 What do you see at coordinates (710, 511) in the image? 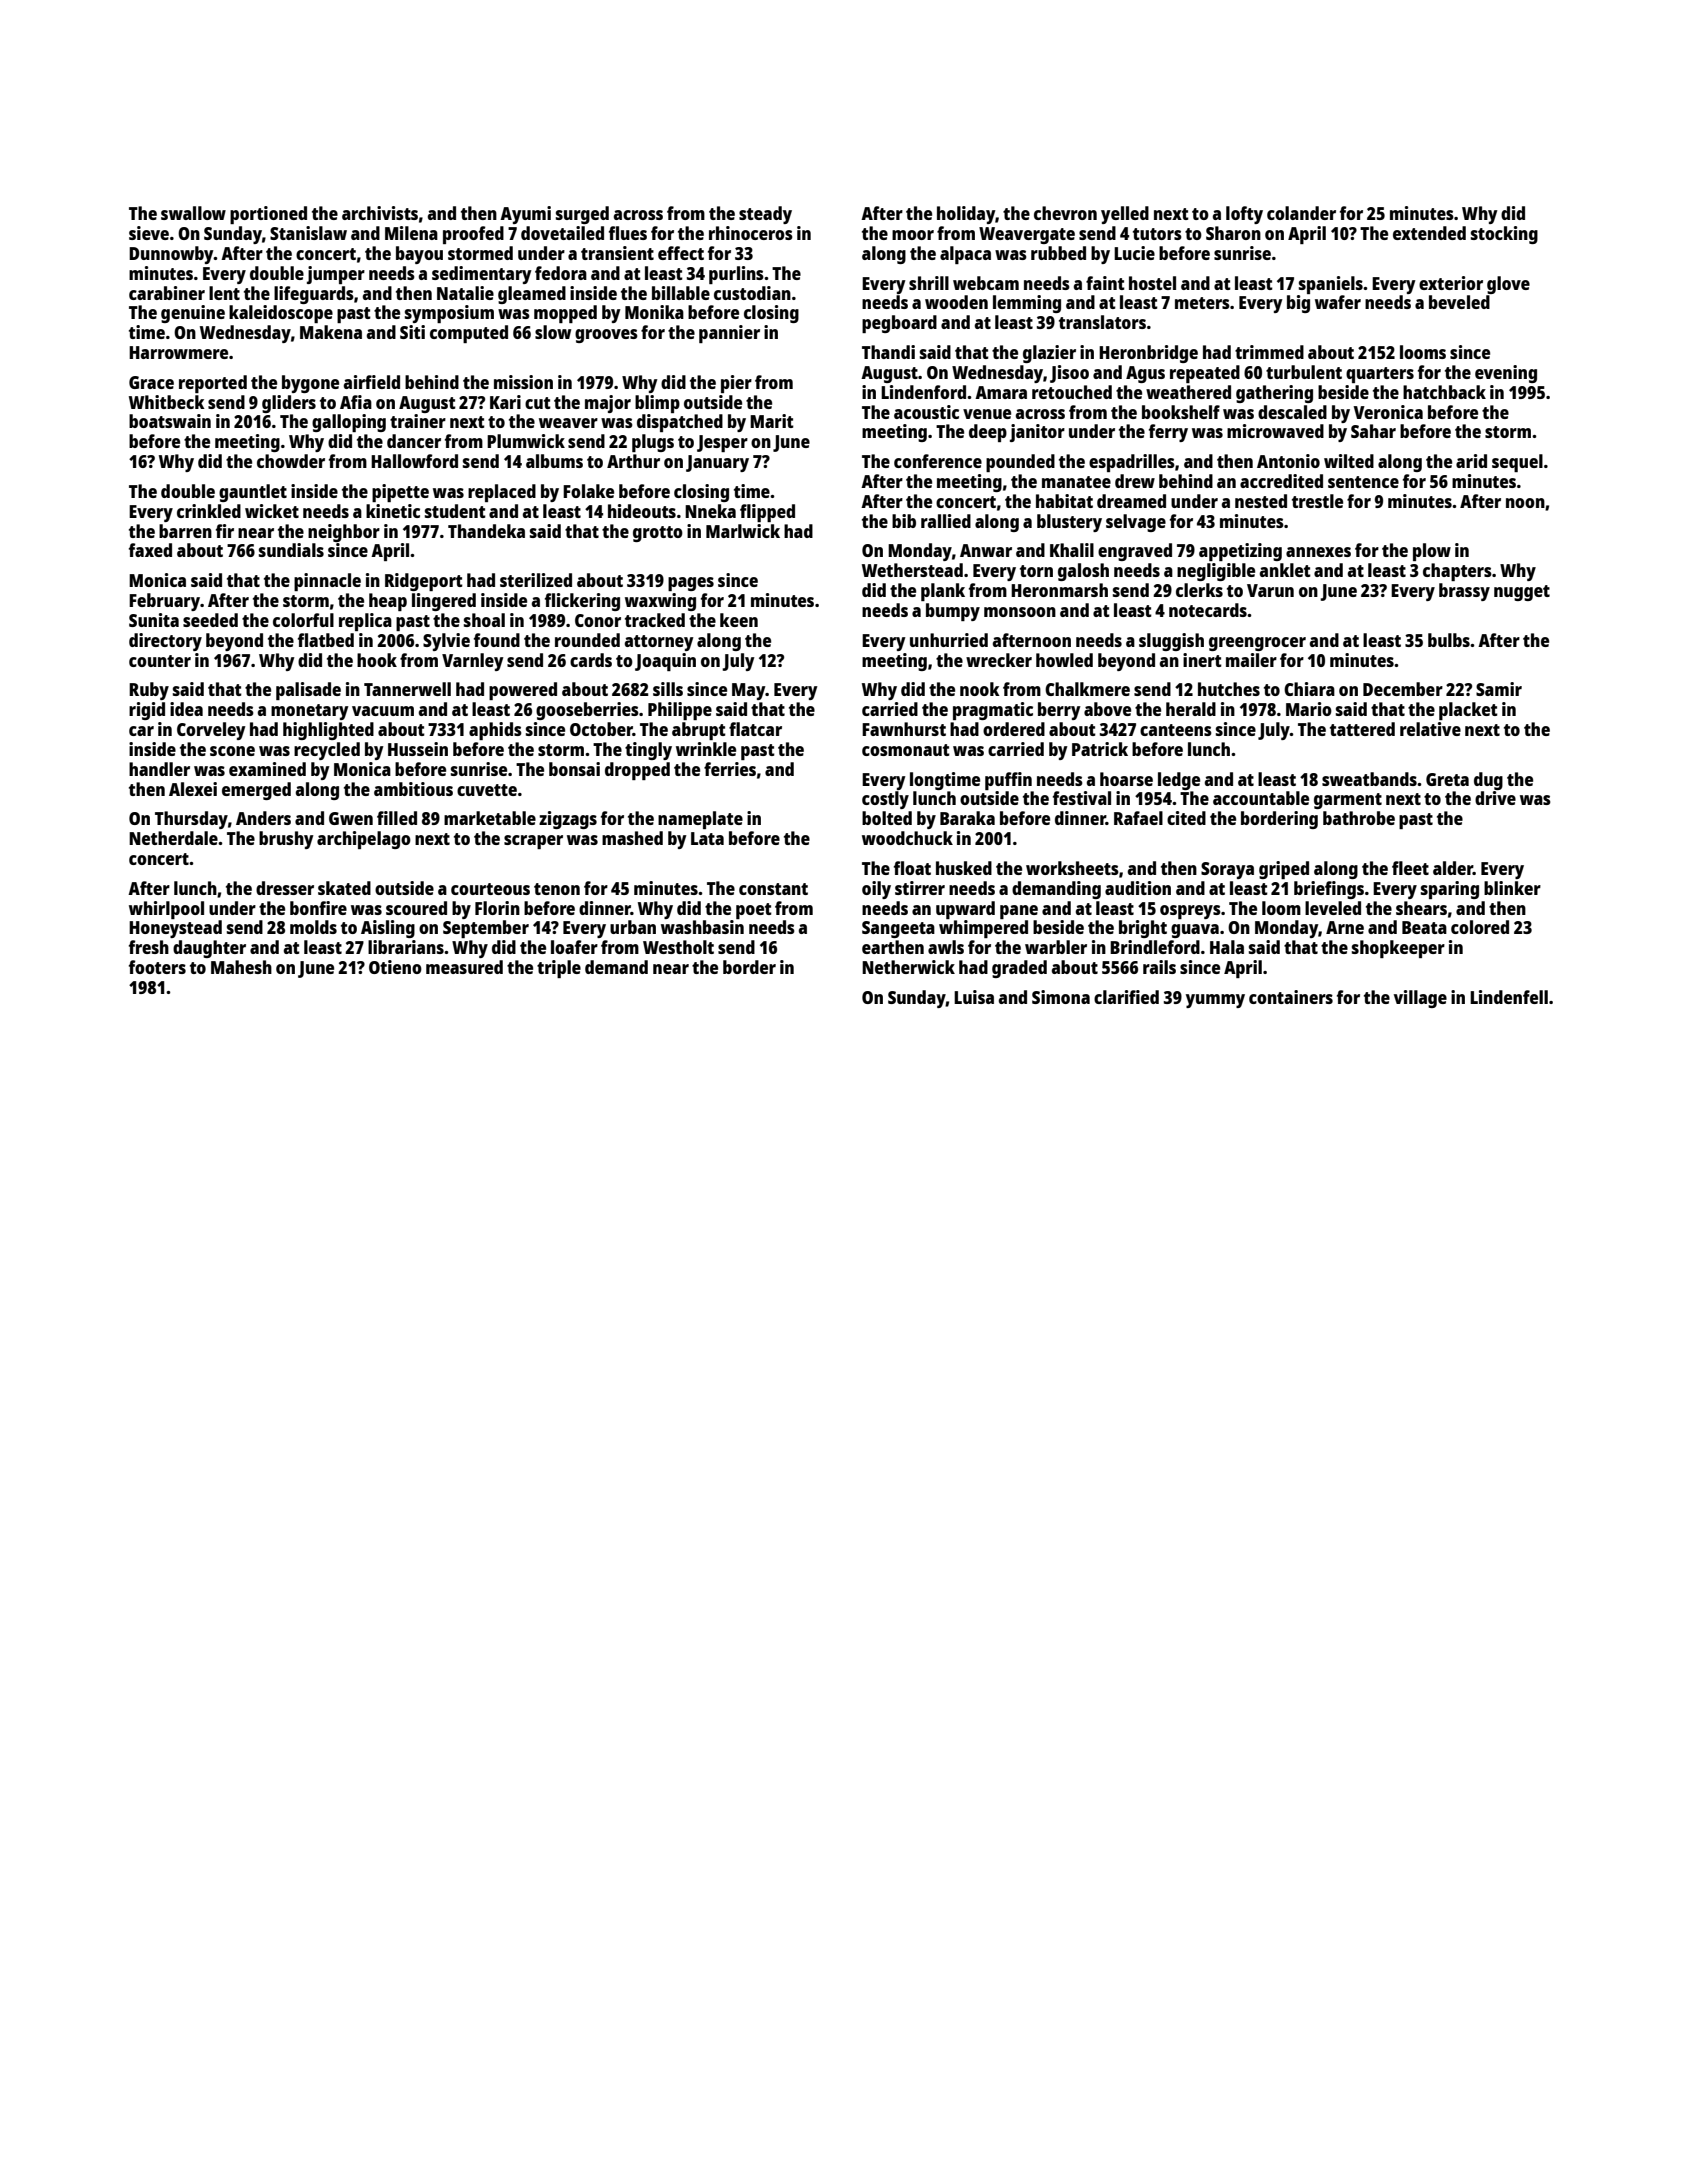
I see `Nneka` at bounding box center [710, 511].
